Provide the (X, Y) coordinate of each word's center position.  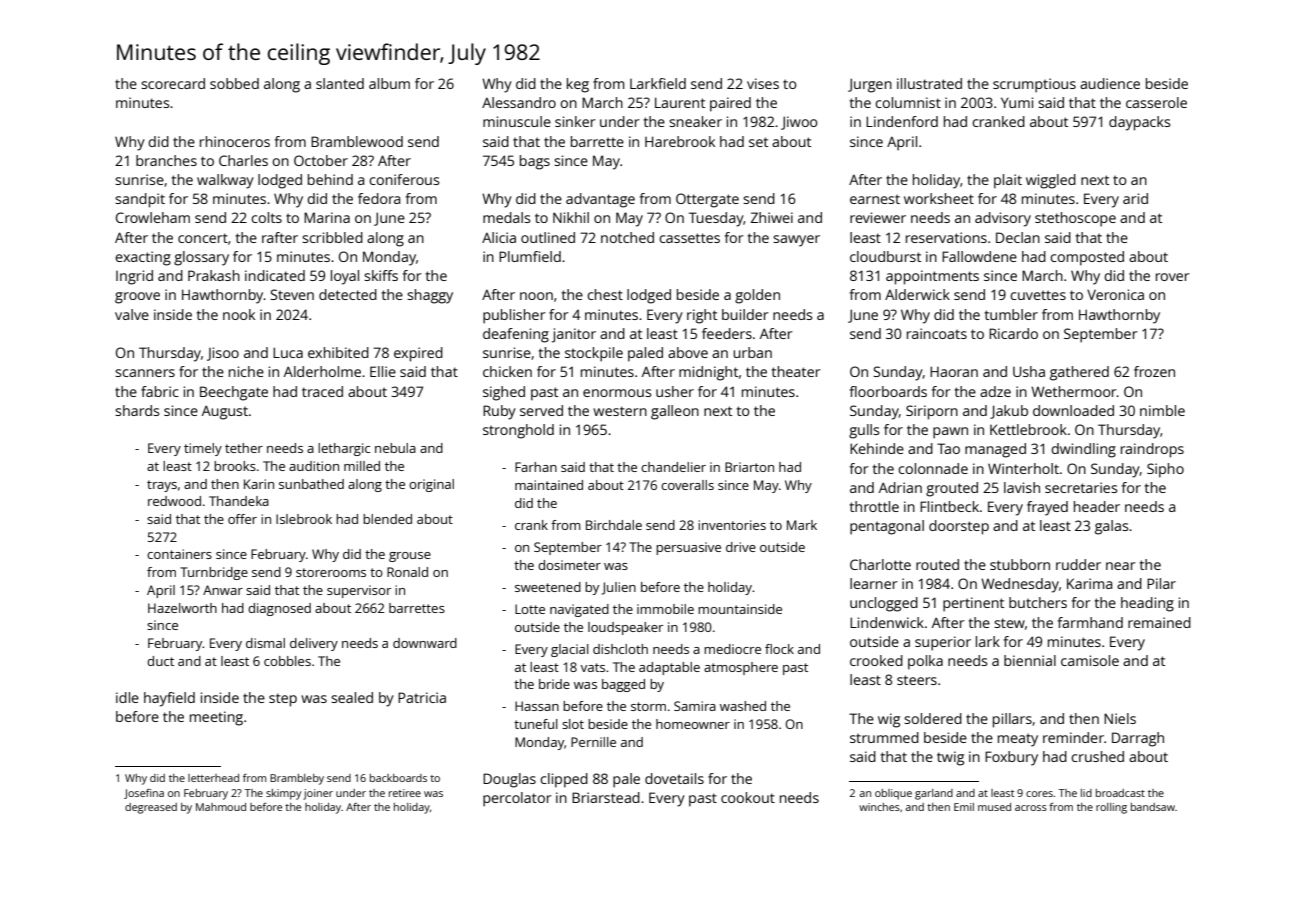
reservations (946, 237)
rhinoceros (235, 141)
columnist (908, 102)
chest (605, 294)
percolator (517, 799)
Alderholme (322, 371)
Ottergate (707, 200)
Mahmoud (221, 807)
